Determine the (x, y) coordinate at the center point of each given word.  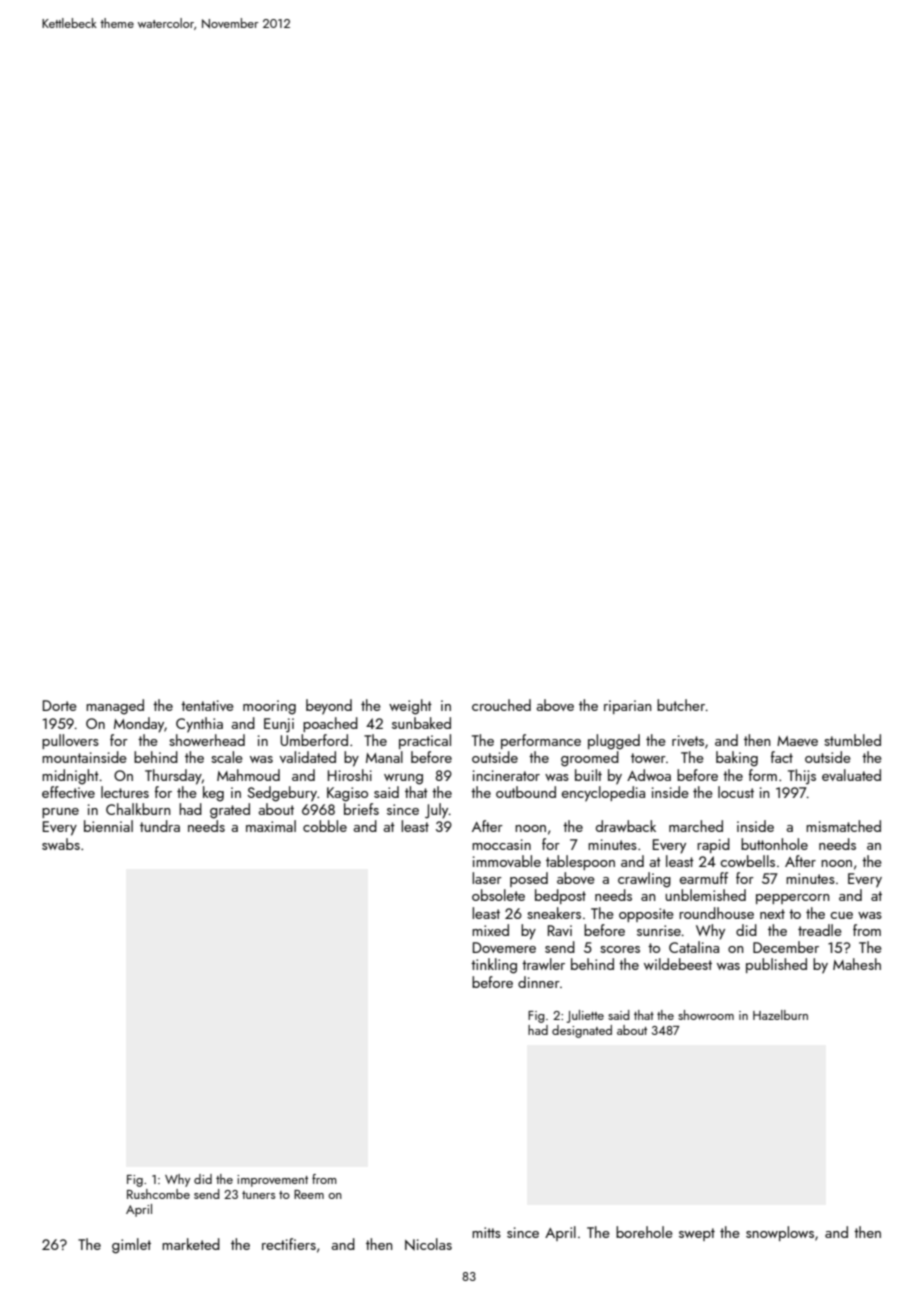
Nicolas (428, 1244)
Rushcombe (158, 1194)
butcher (681, 705)
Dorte (60, 705)
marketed (191, 1244)
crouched (501, 705)
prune (60, 813)
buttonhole (774, 844)
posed (529, 879)
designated (582, 1031)
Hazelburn (780, 1015)
